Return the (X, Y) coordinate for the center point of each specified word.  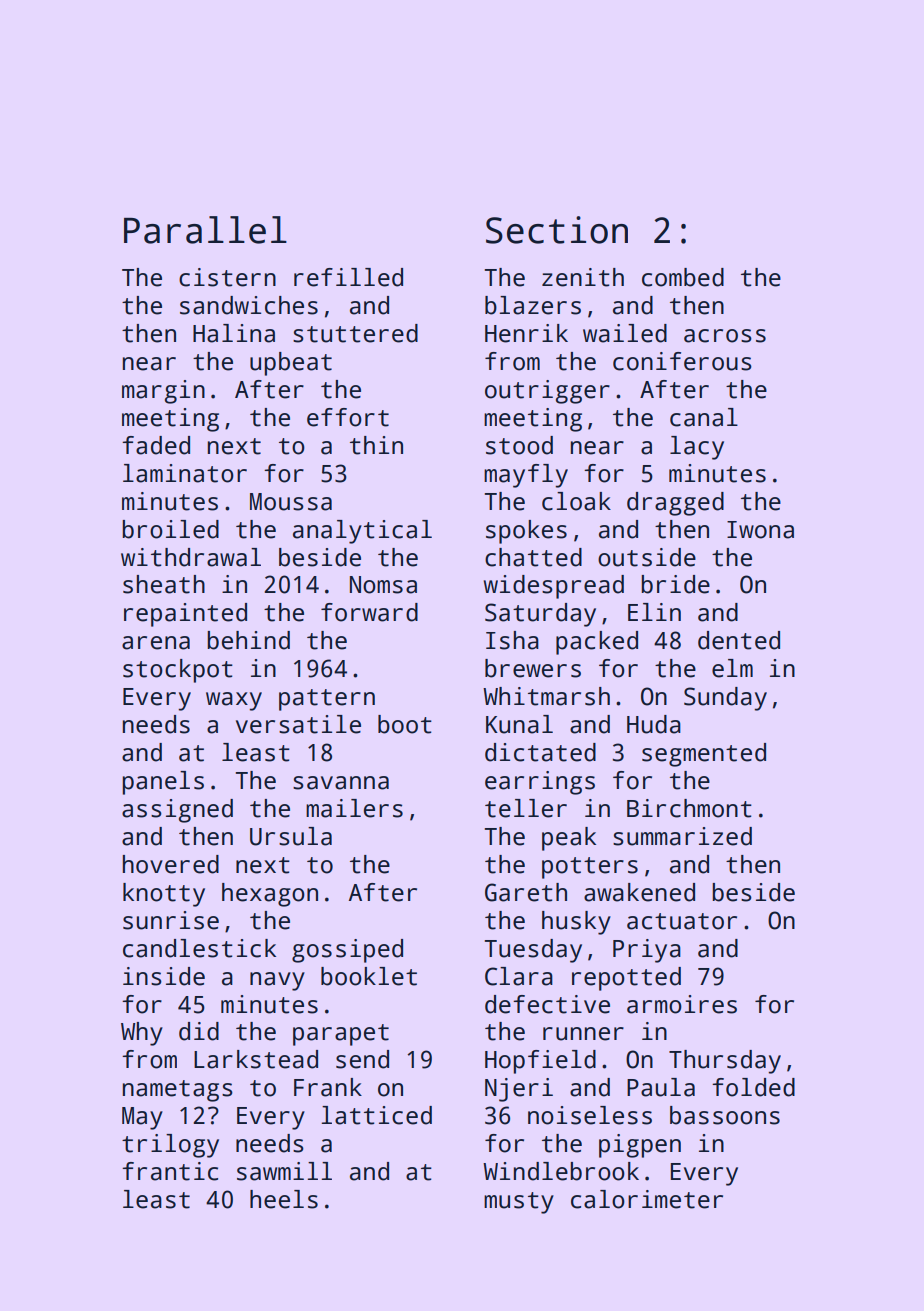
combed (683, 277)
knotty (164, 895)
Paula (661, 1087)
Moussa (291, 502)
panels (163, 783)
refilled (348, 277)
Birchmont (689, 808)
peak (569, 839)
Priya (647, 951)
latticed (377, 1115)
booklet (369, 976)
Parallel (205, 230)
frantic (170, 1171)
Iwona (760, 530)
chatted (533, 557)
